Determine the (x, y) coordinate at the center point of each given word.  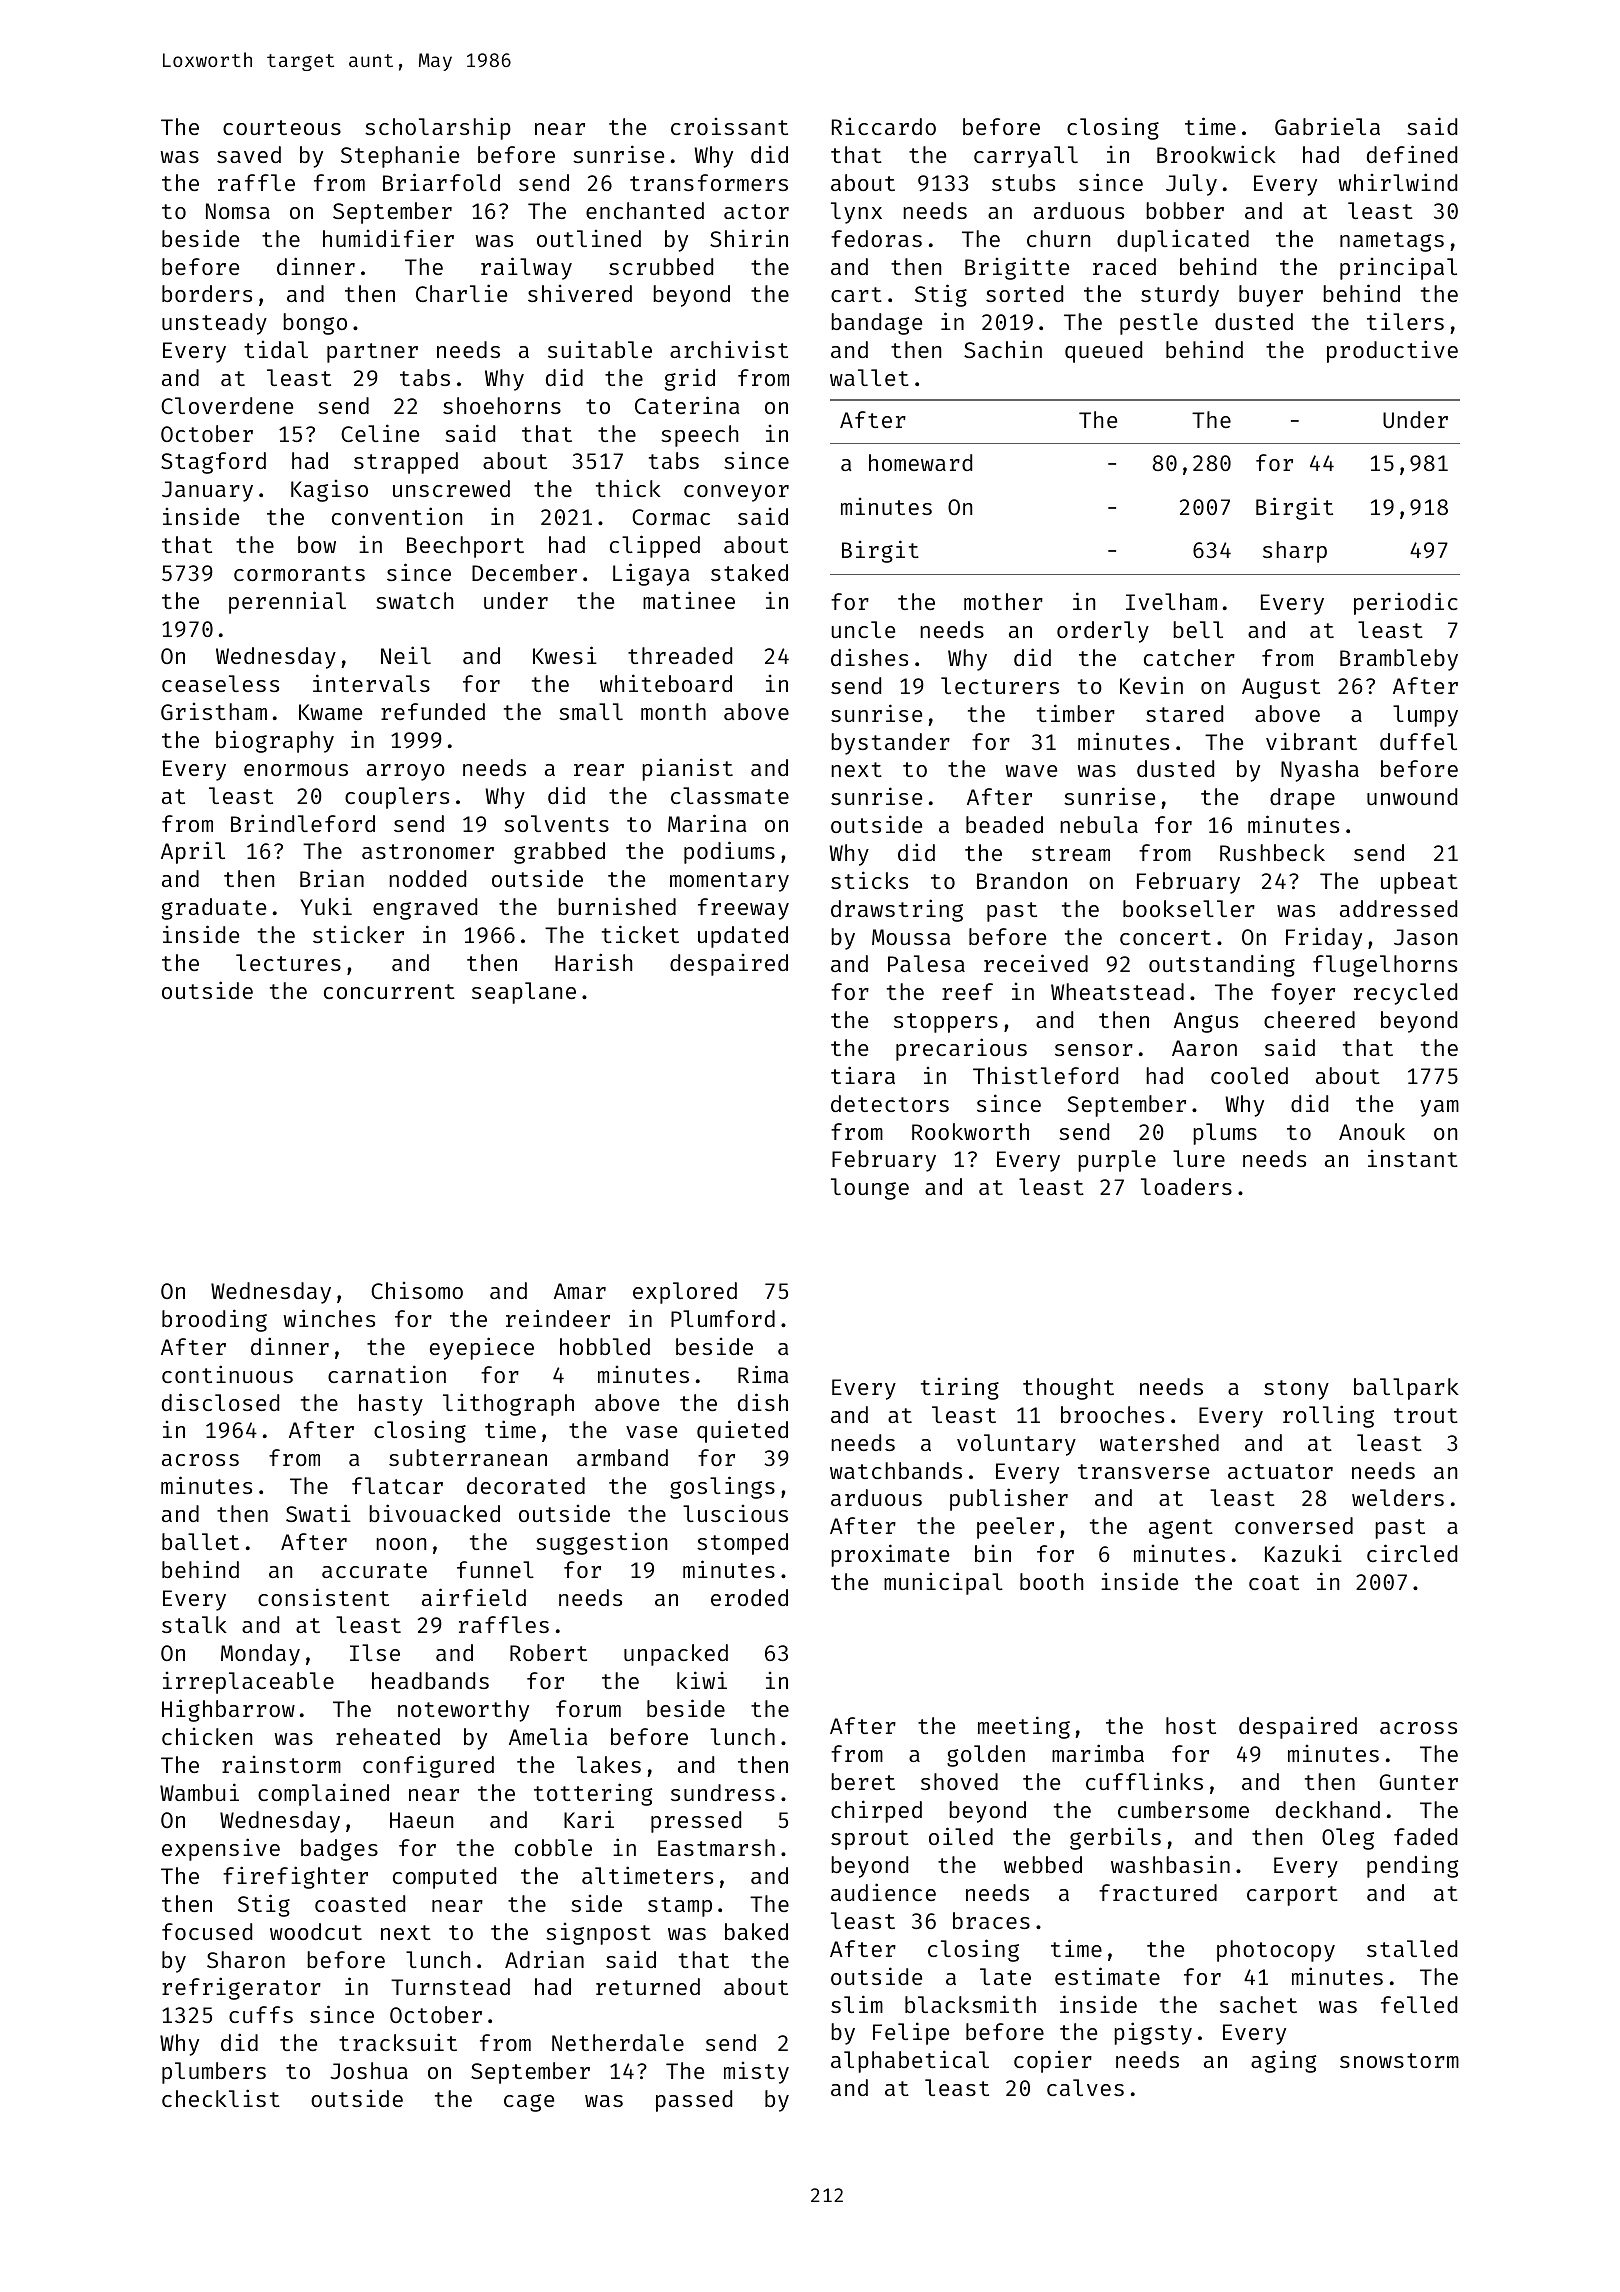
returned (648, 1986)
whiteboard (666, 683)
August (1281, 688)
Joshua (369, 2070)
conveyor (736, 493)
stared (1184, 713)
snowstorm (1399, 2060)
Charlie (461, 293)
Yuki (326, 906)
